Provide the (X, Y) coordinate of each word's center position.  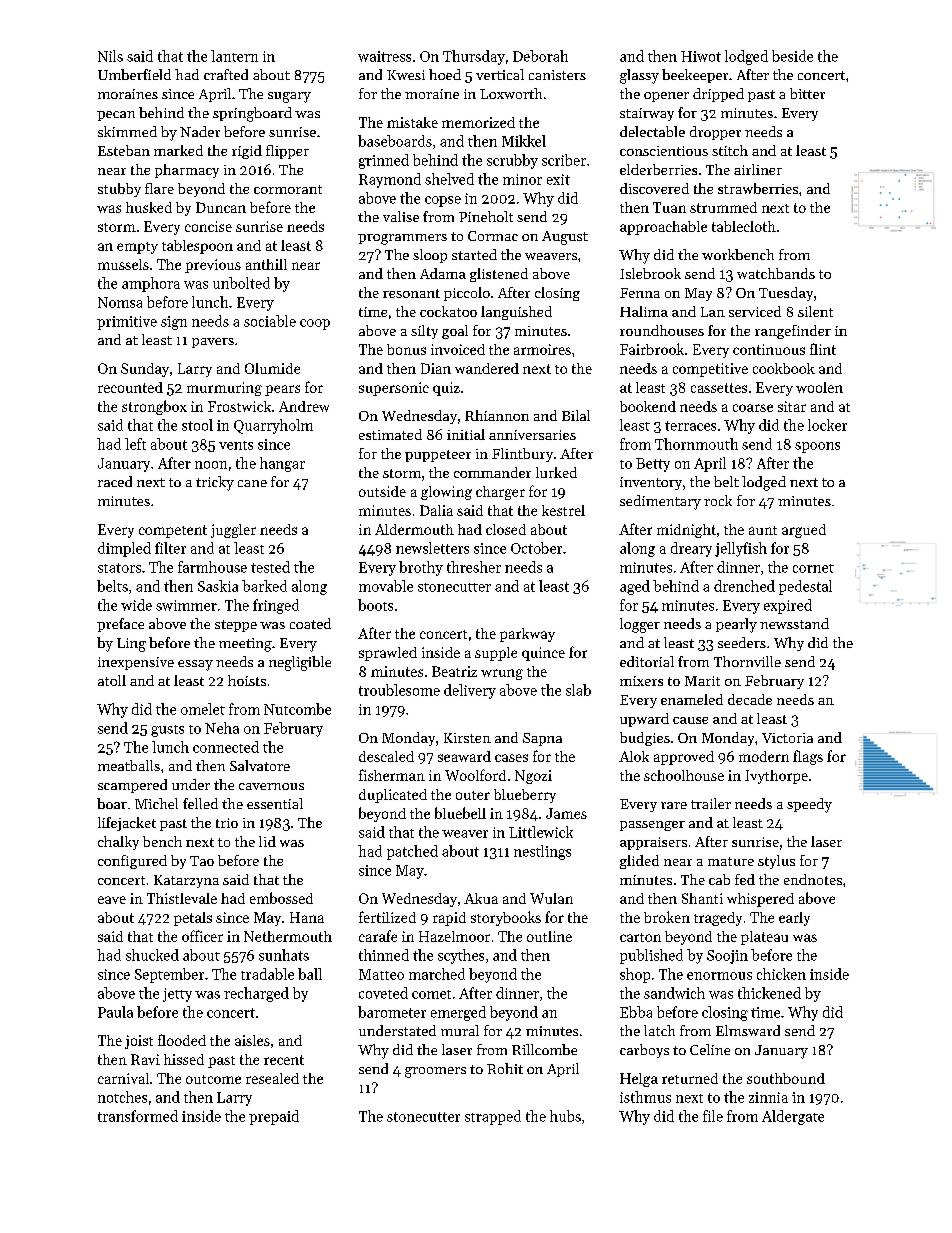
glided (639, 862)
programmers (402, 239)
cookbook (784, 368)
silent (815, 311)
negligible (300, 663)
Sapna (542, 739)
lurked (556, 472)
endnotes (813, 879)
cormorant (288, 189)
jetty (177, 995)
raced (115, 481)
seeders (742, 642)
